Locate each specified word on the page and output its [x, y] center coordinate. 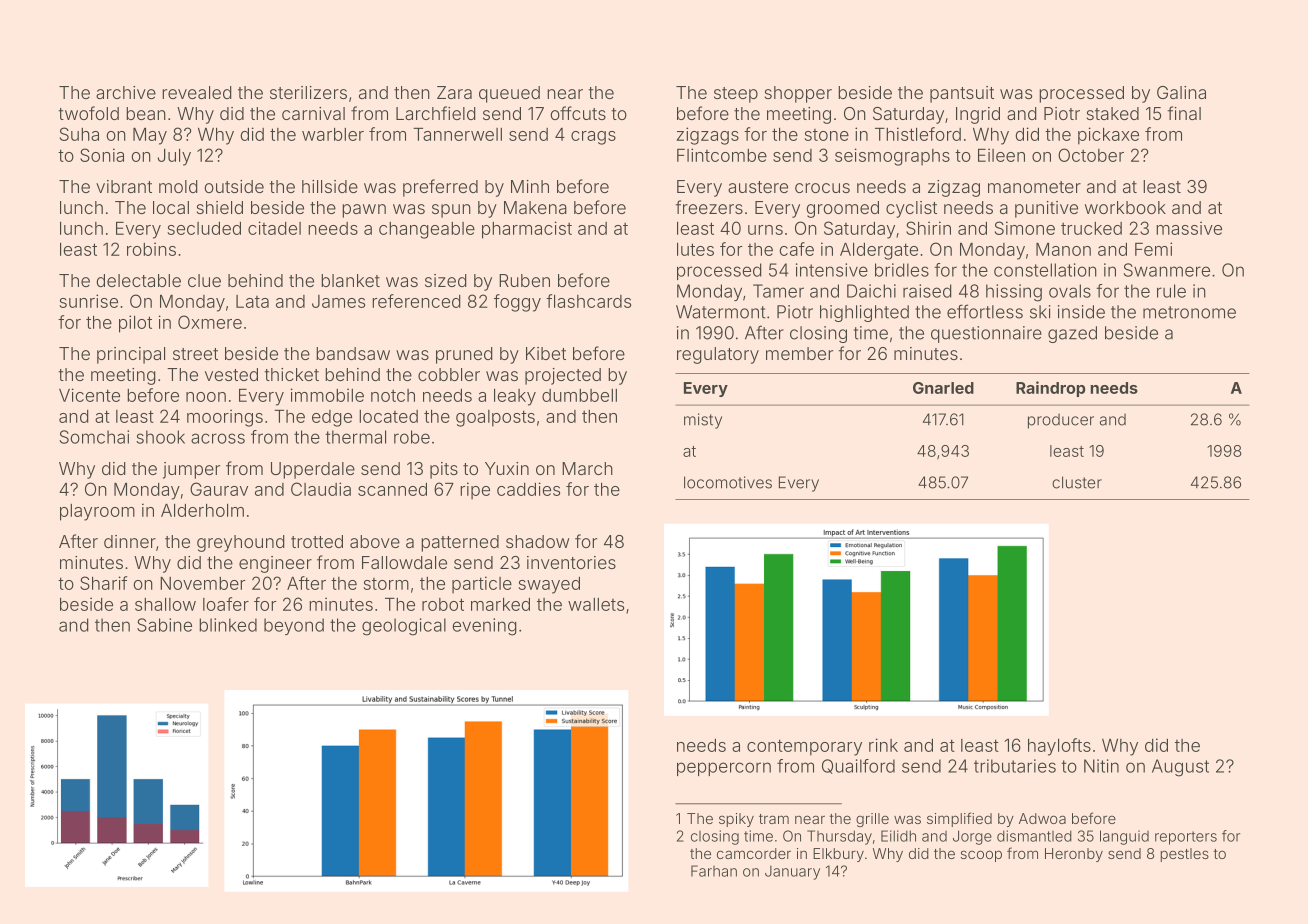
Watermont [721, 312]
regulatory [718, 355]
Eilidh [898, 836]
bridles [902, 270]
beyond [294, 626]
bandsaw [353, 353]
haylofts [1059, 747]
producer [1061, 421]
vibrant [124, 186]
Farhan [714, 871]
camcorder [754, 853]
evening [484, 627]
